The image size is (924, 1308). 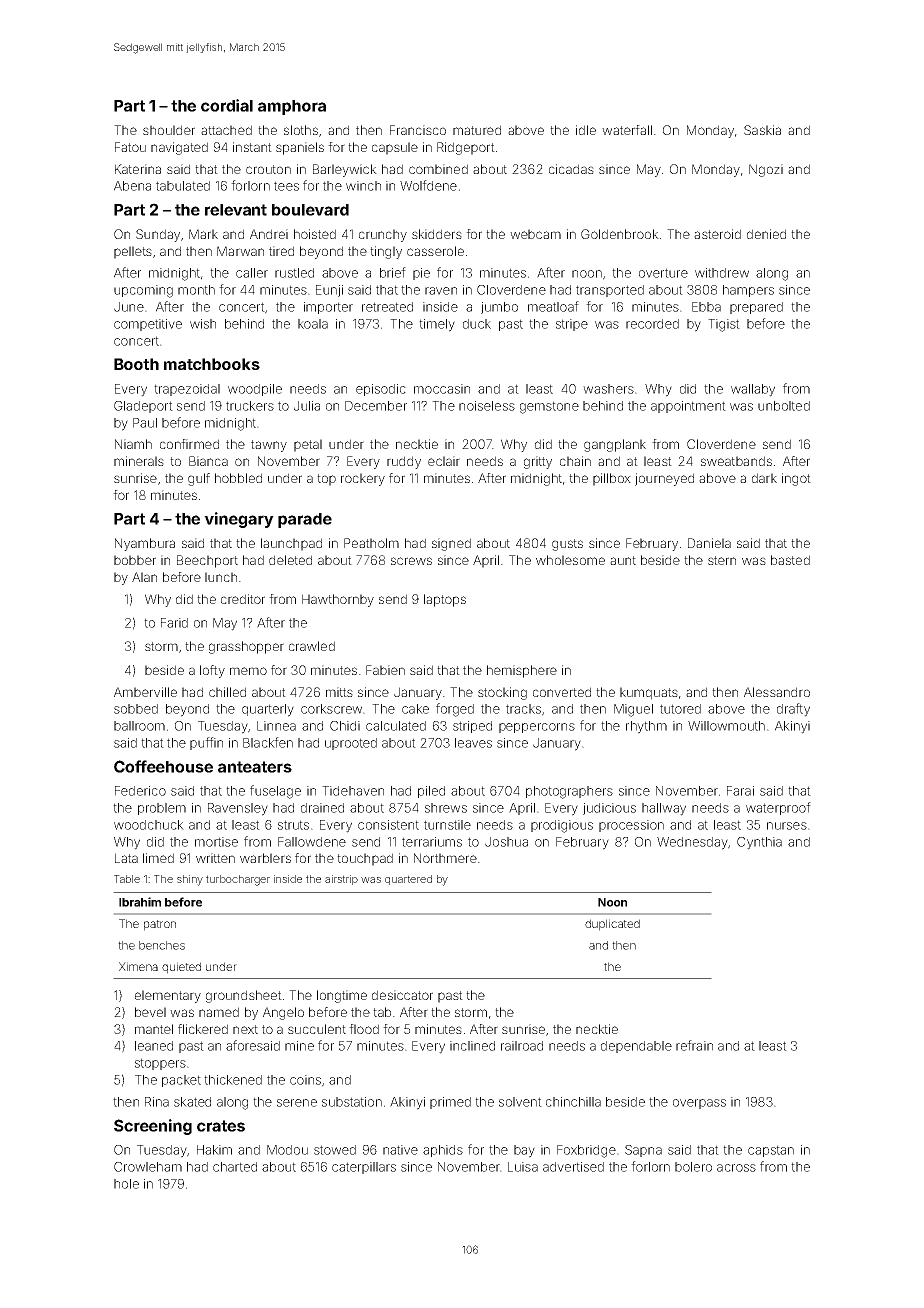 I want to click on tawny, so click(x=269, y=446).
